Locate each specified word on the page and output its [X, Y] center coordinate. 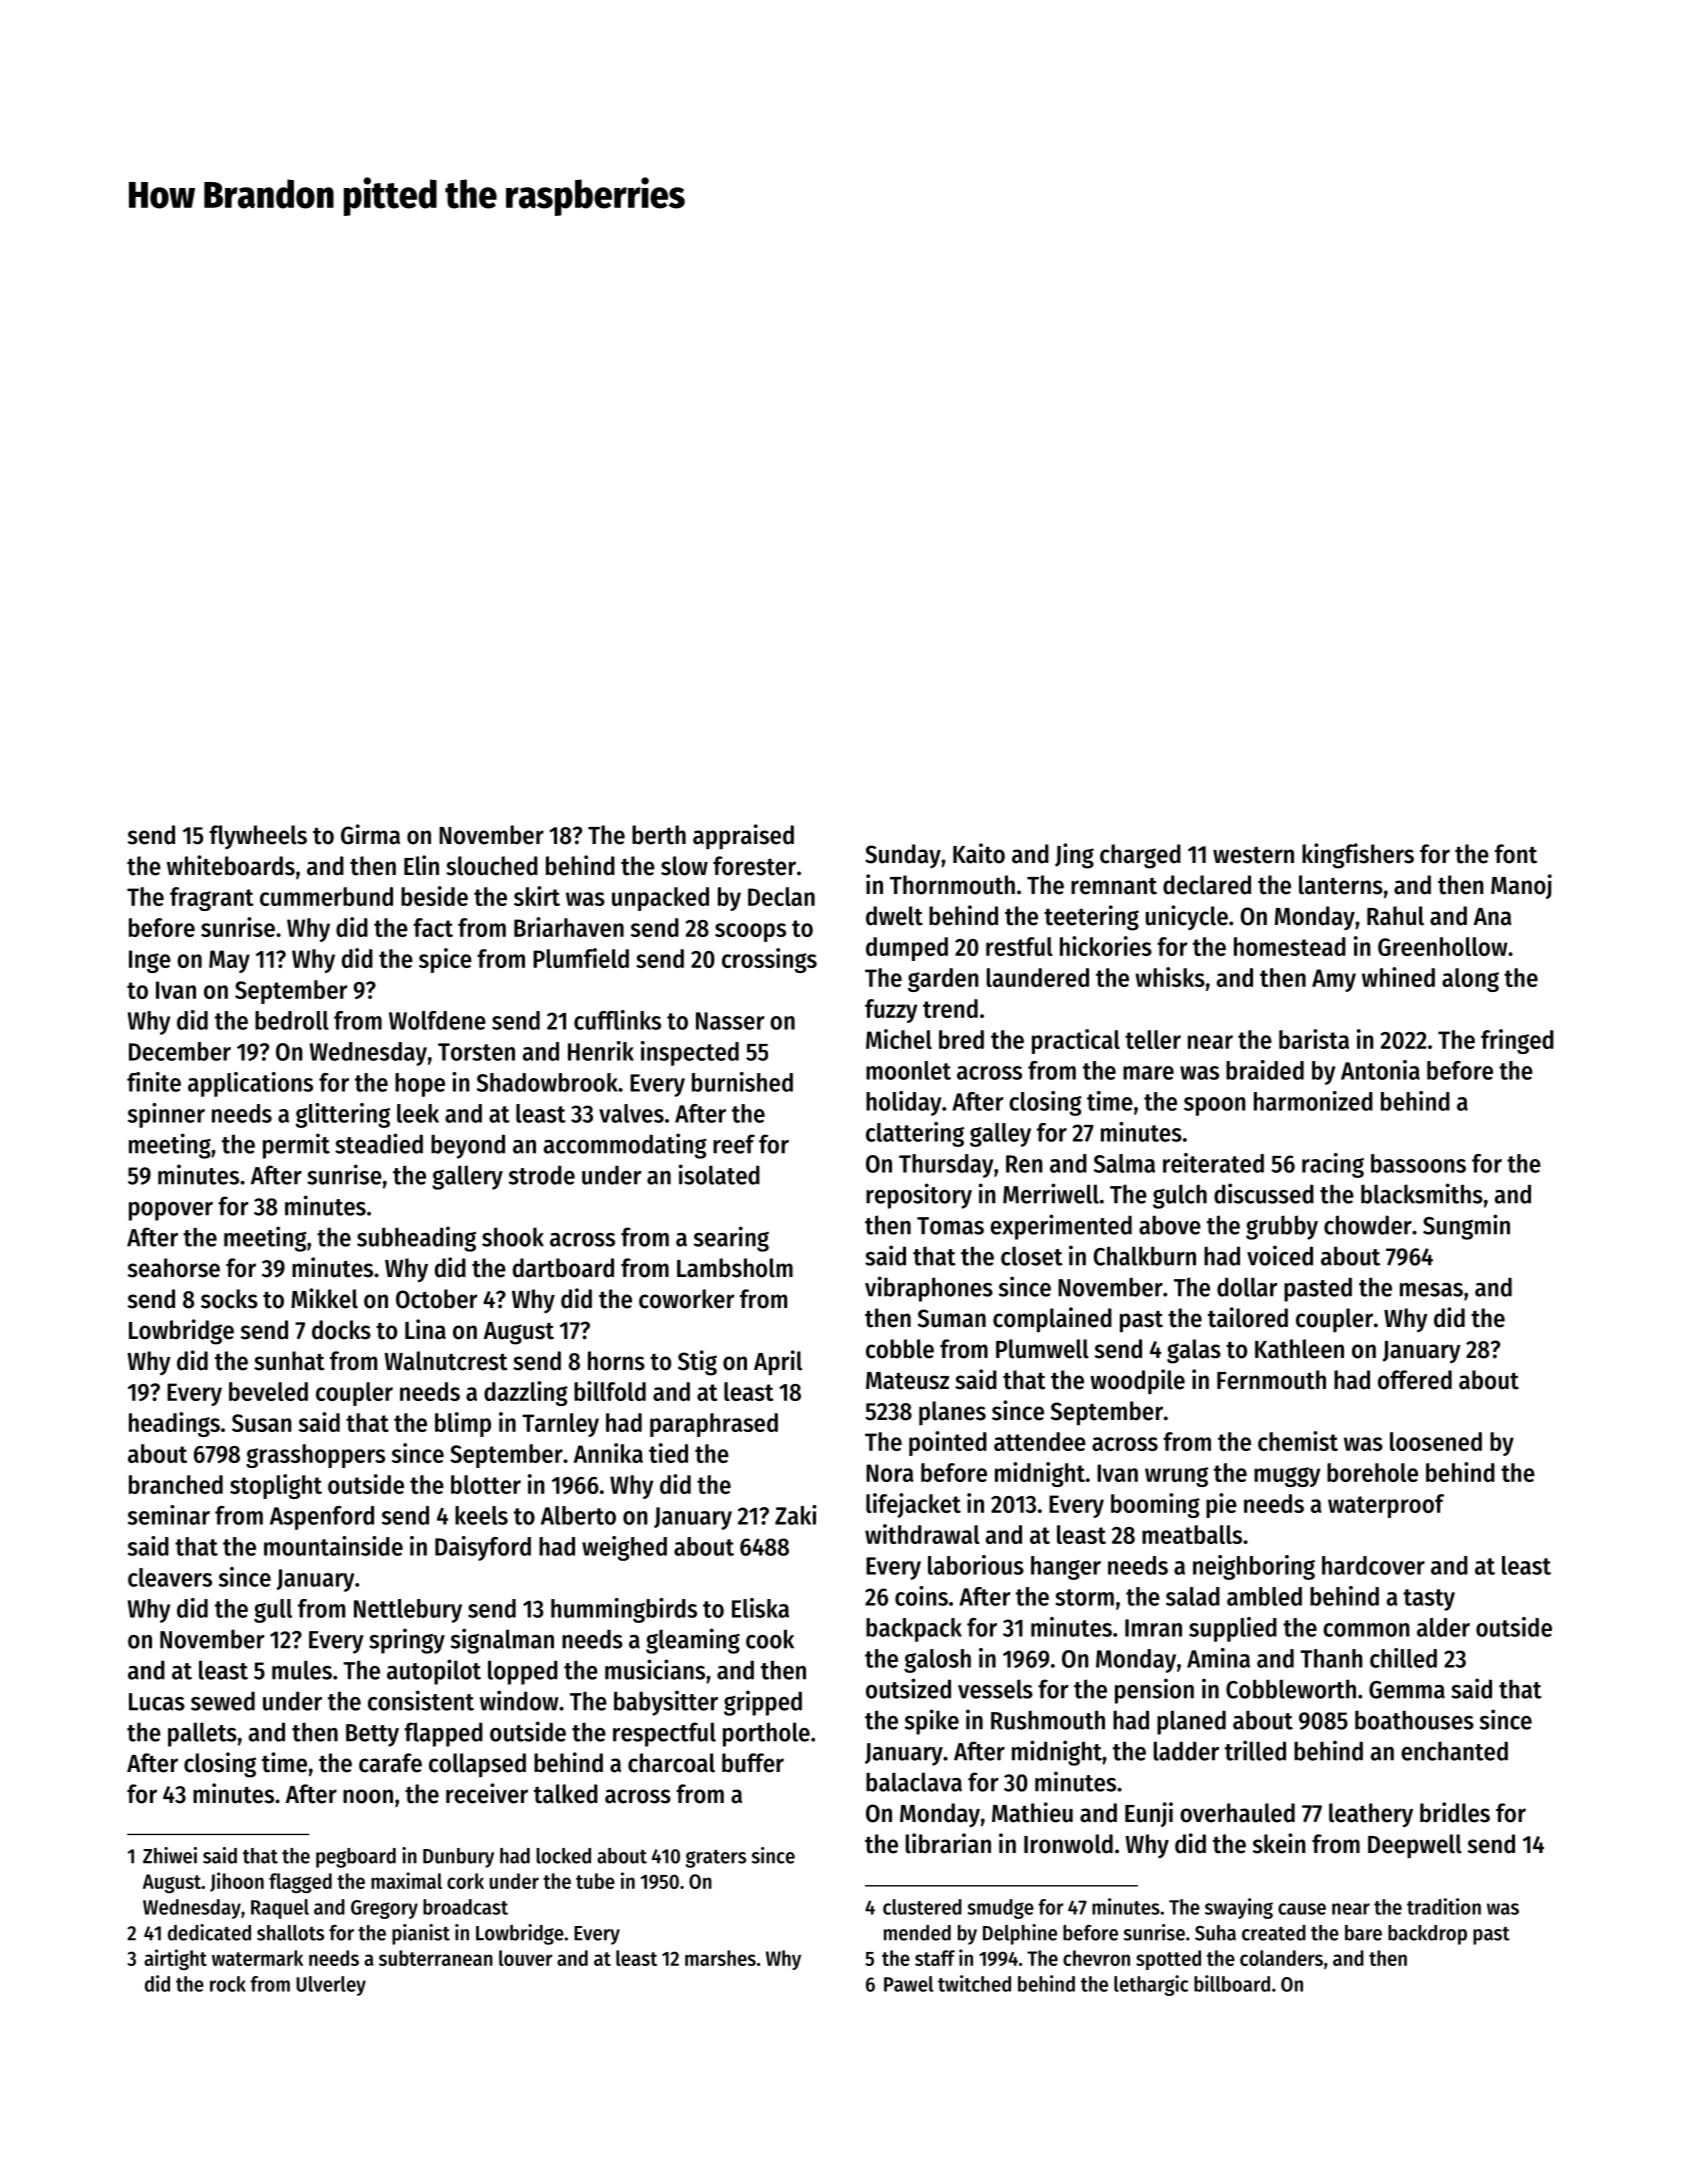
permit [296, 1146]
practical [1076, 1041]
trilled [1255, 1750]
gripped [763, 1703]
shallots [290, 1933]
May [229, 961]
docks [341, 1330]
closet [1032, 1256]
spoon [1214, 1106]
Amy [1334, 980]
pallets [202, 1734]
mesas [1431, 1290]
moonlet [908, 1070]
